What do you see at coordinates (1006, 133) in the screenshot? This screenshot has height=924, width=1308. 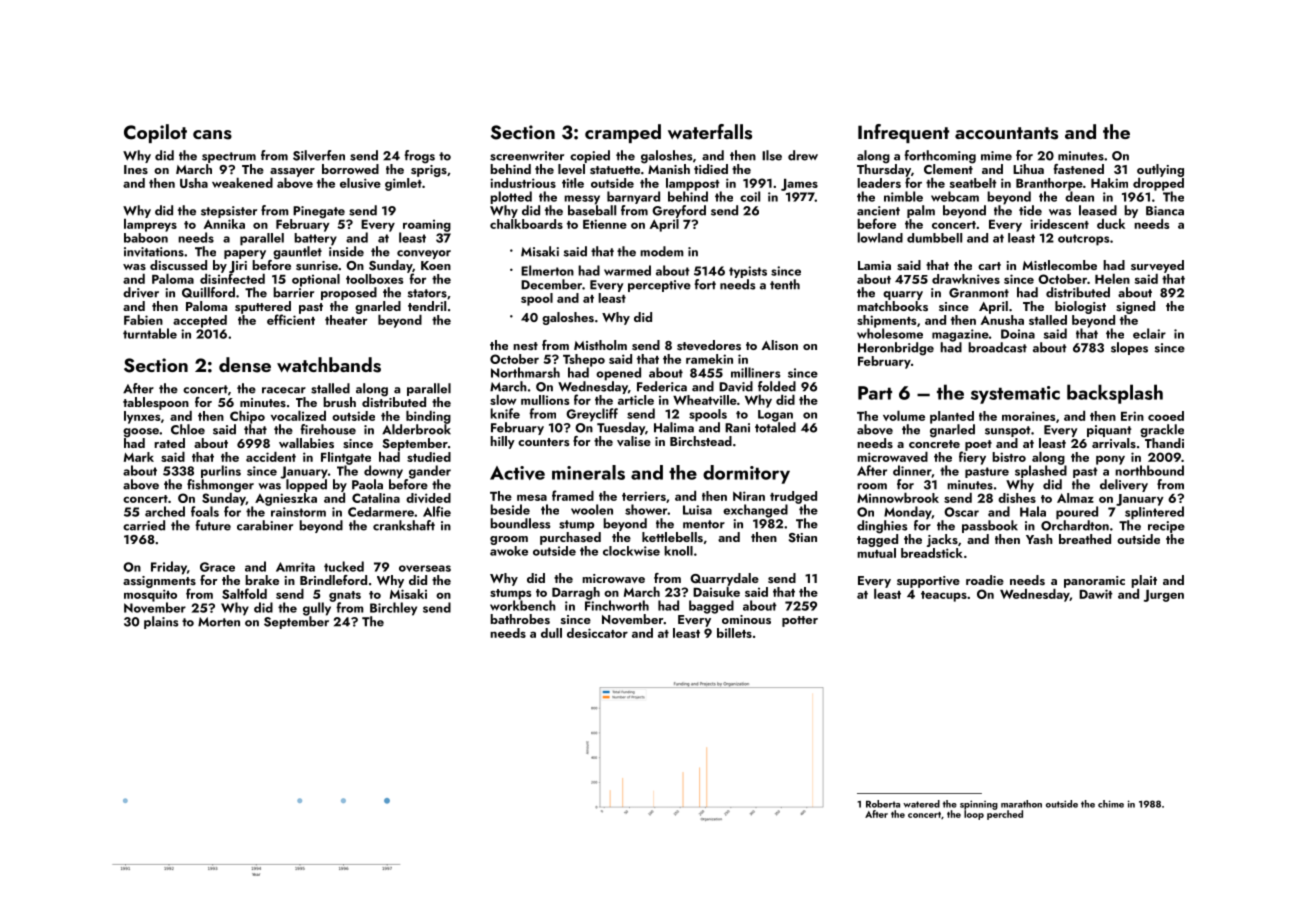 I see `accountants` at bounding box center [1006, 133].
